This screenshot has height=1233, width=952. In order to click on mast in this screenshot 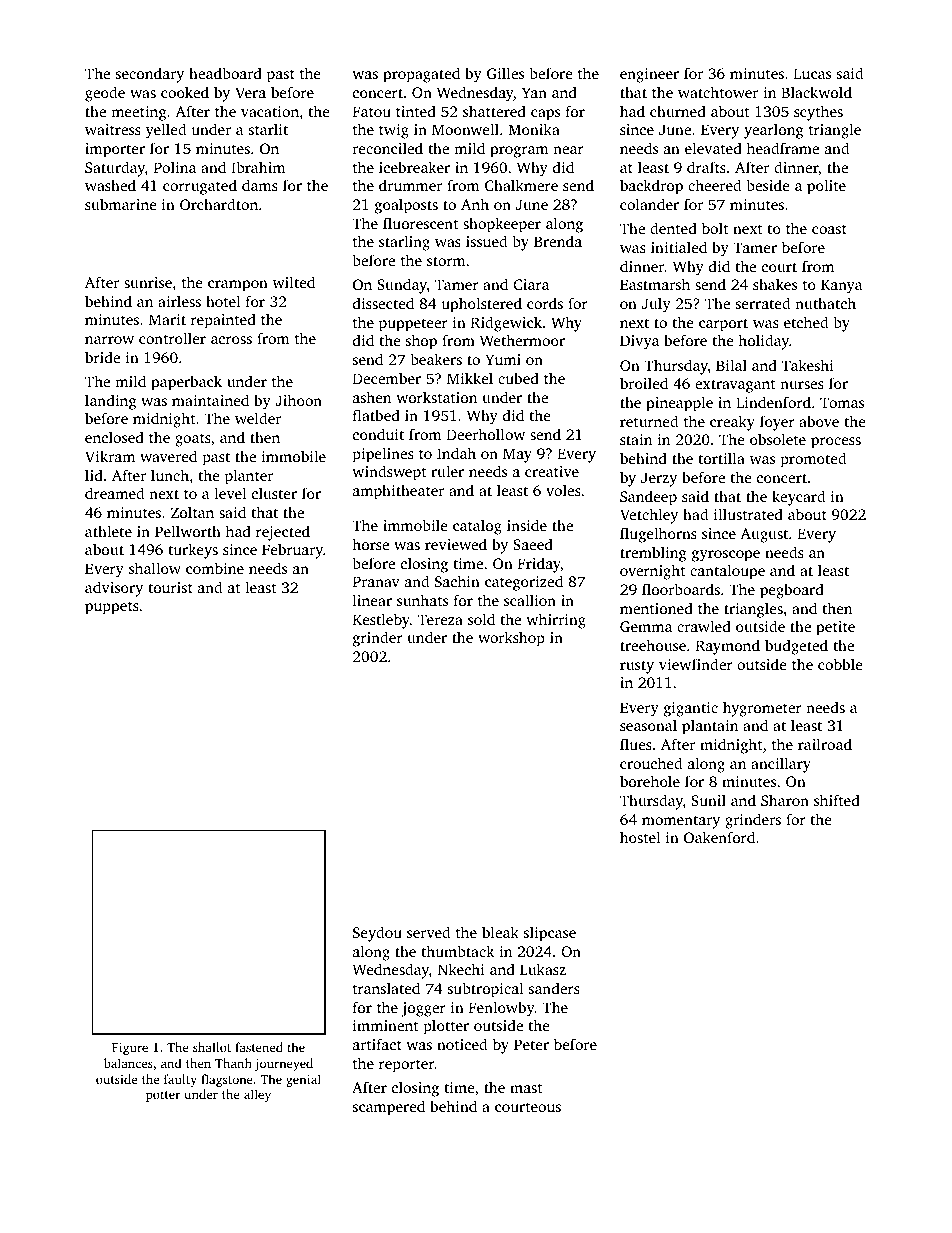, I will do `click(526, 1088)`.
